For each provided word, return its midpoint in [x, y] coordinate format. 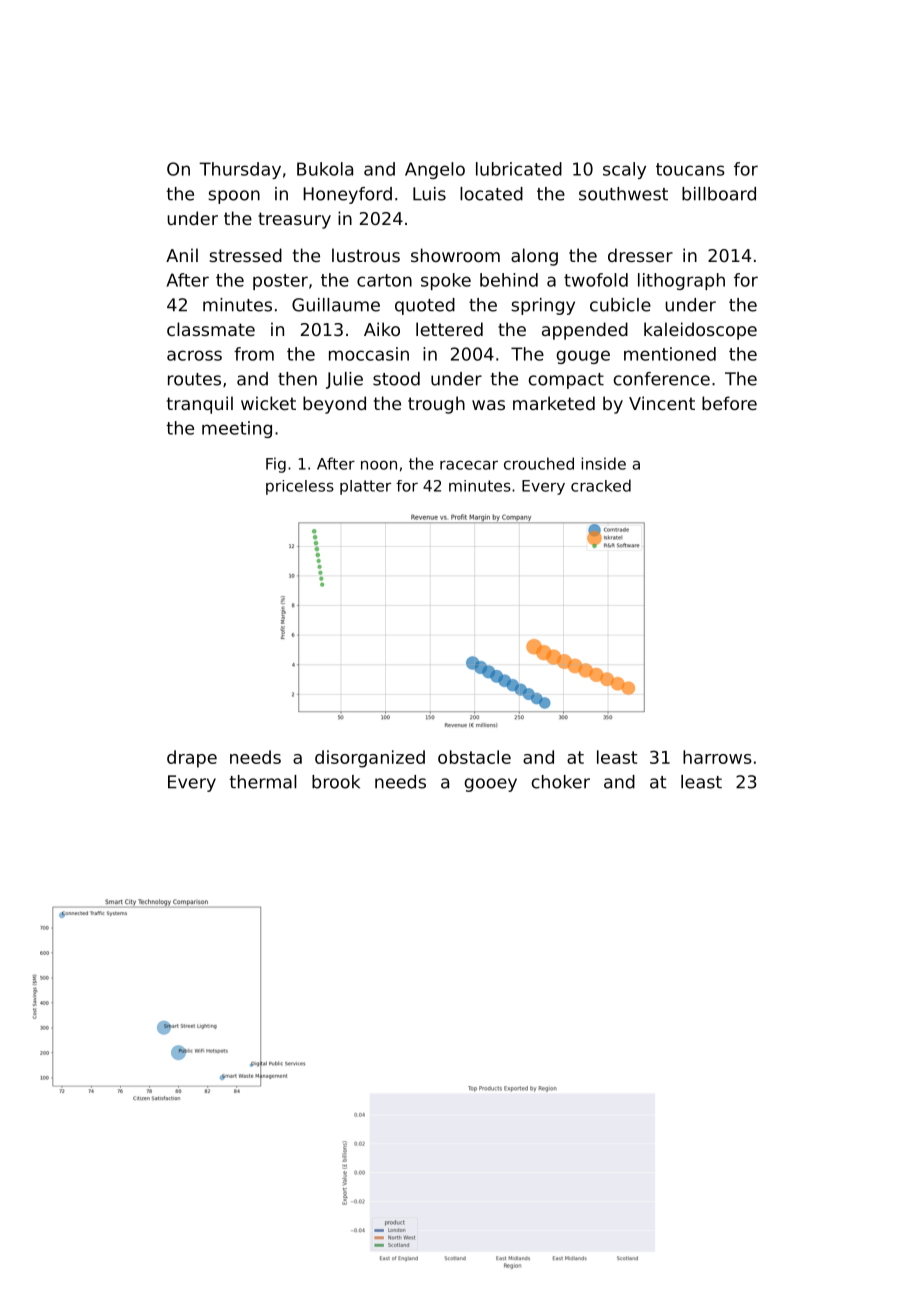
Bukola [325, 169]
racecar [469, 465]
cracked [601, 485]
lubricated [519, 169]
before [729, 403]
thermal [263, 782]
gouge [583, 357]
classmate [211, 329]
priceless [300, 487]
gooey [490, 785]
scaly [624, 170]
